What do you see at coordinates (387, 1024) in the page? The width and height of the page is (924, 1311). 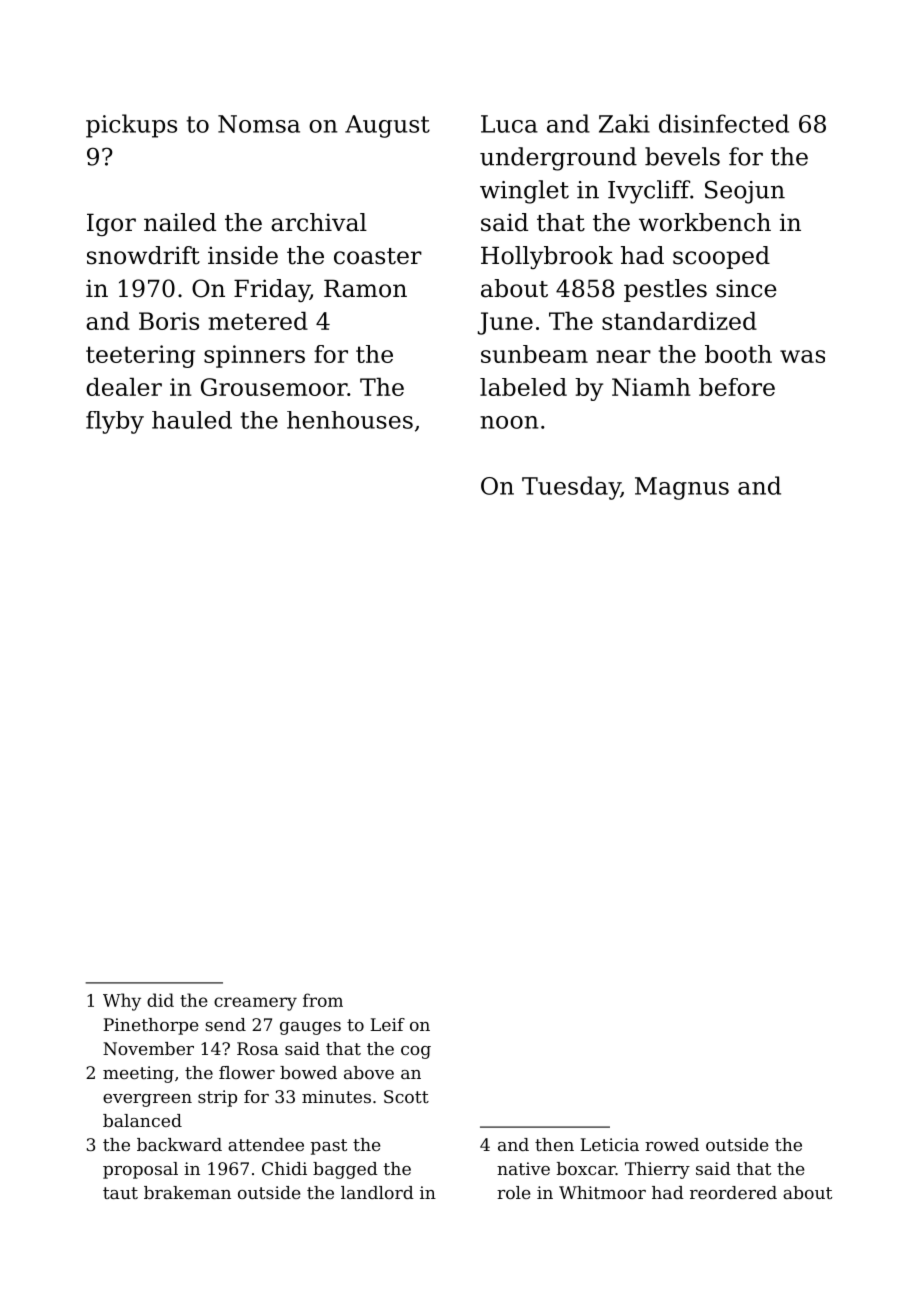 I see `Leif` at bounding box center [387, 1024].
